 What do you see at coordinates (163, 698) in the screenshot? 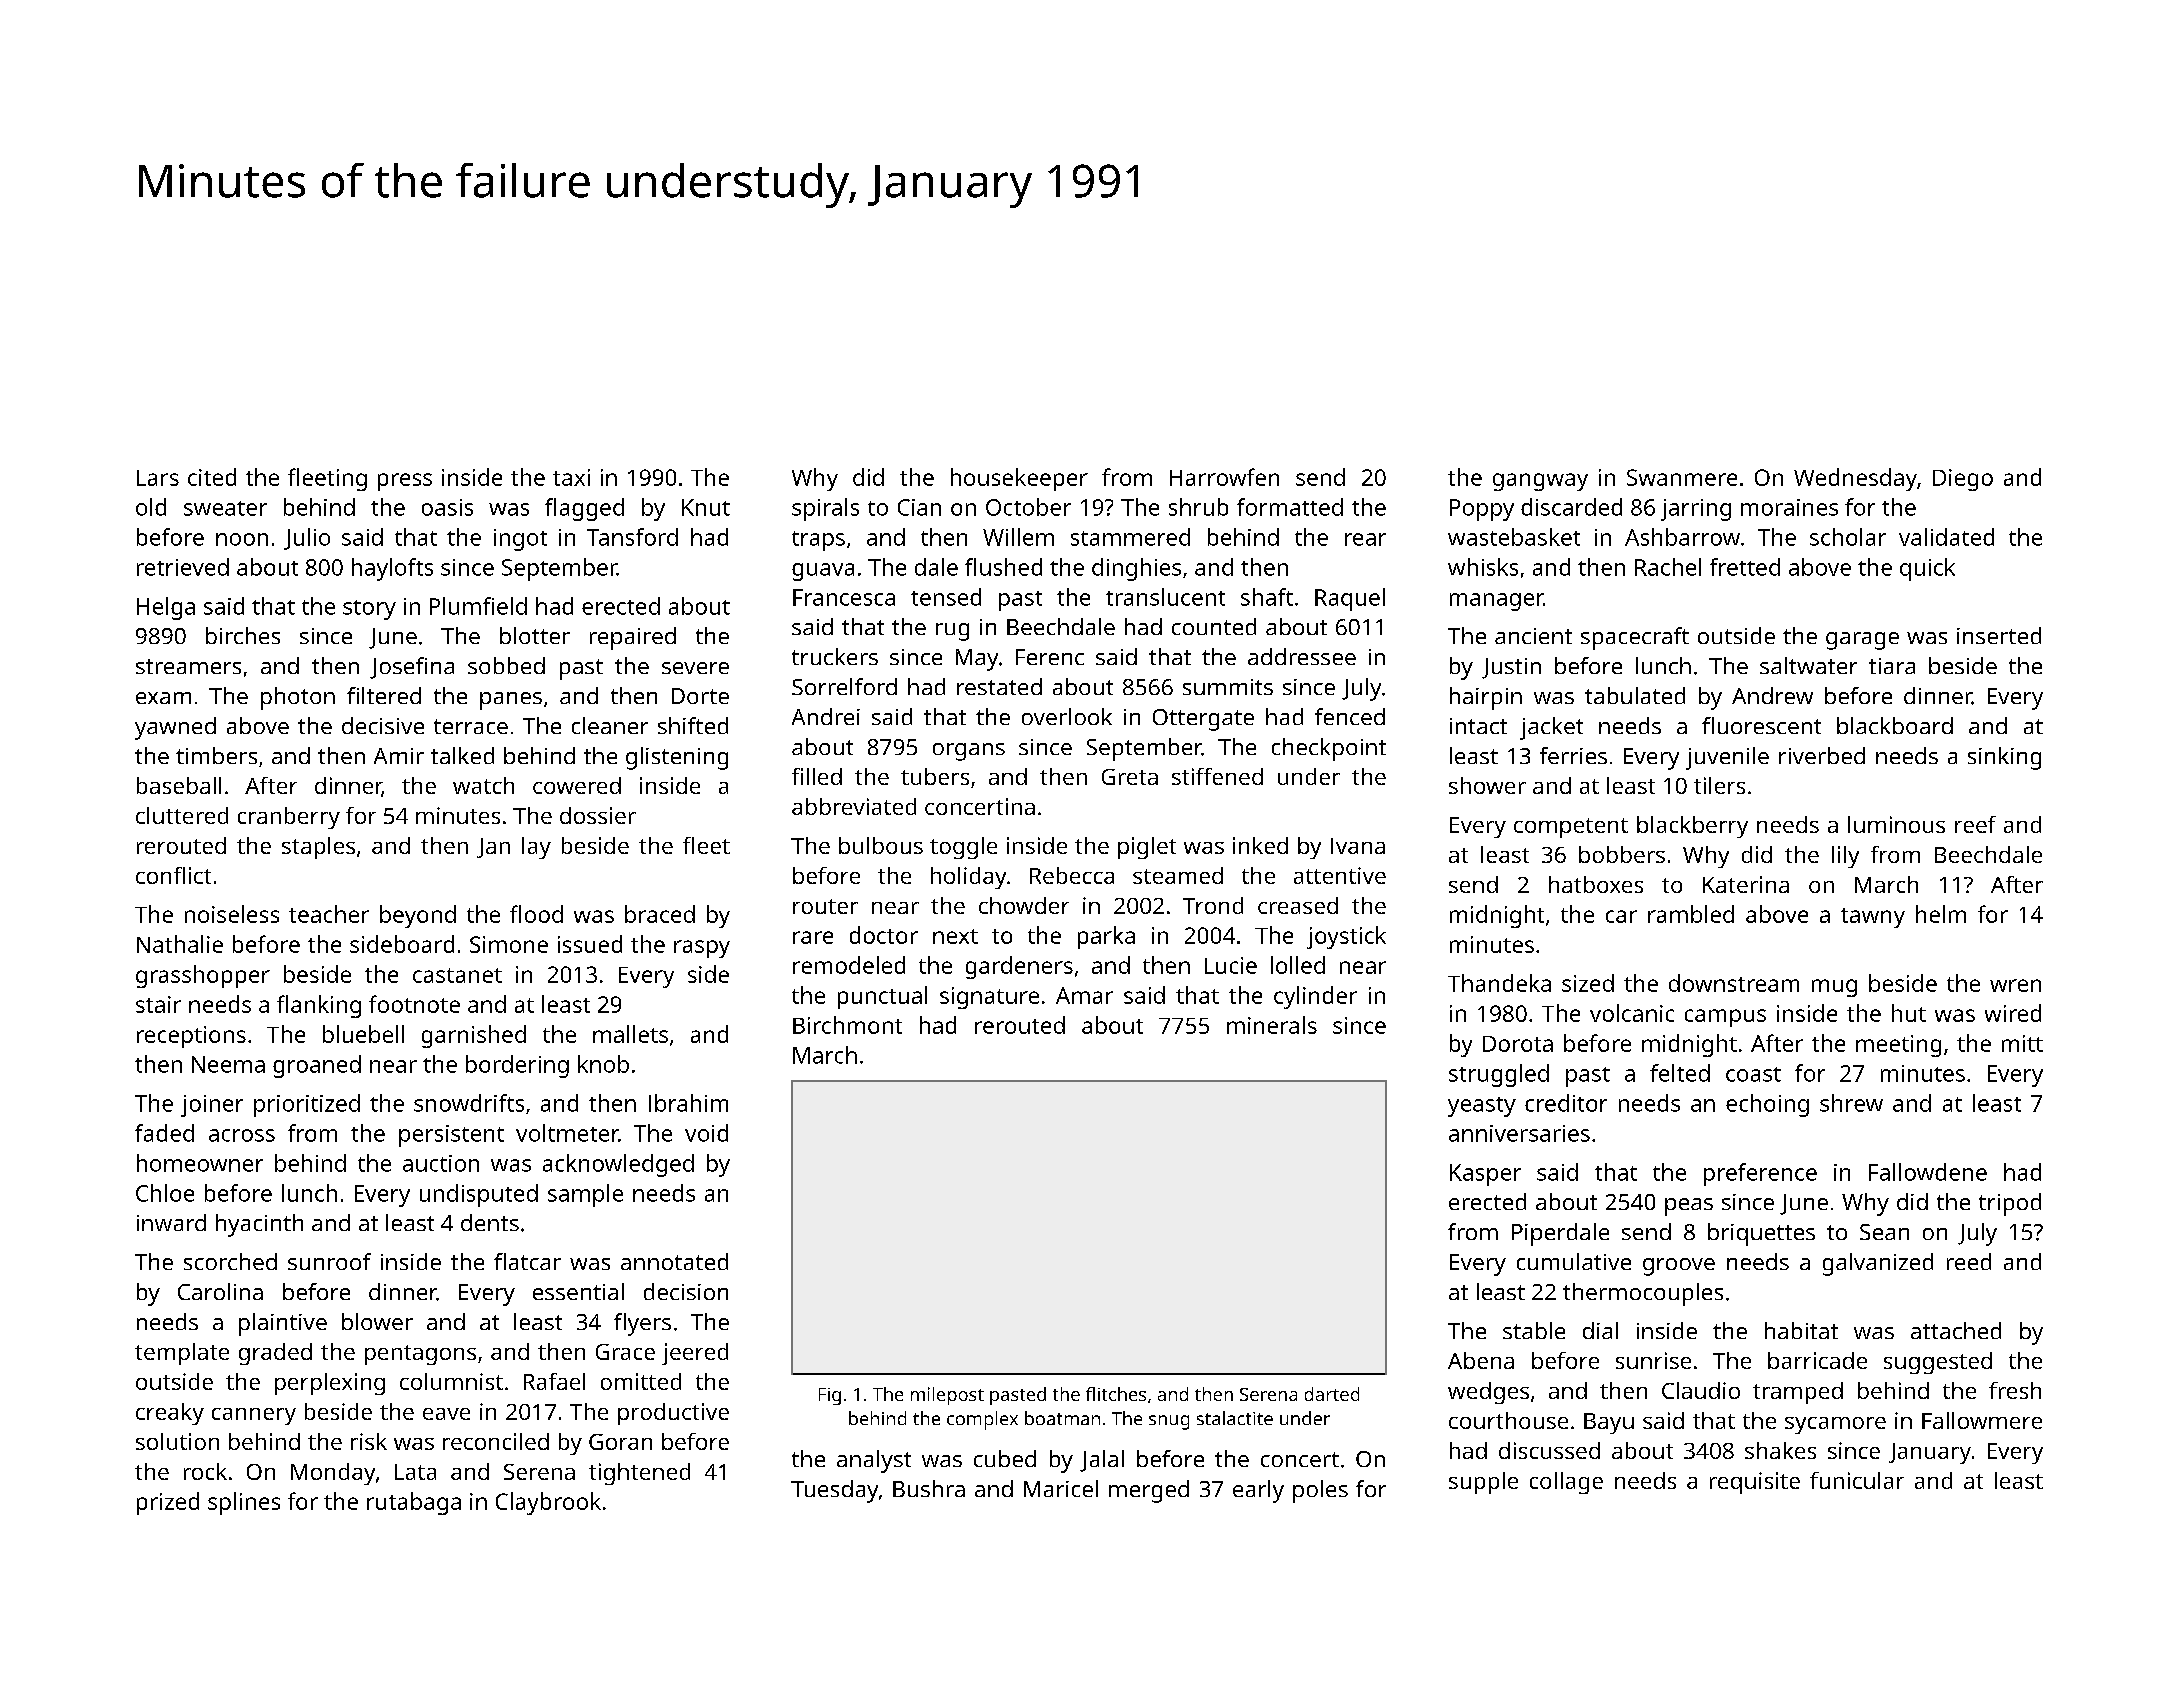
I see `exam` at bounding box center [163, 698].
